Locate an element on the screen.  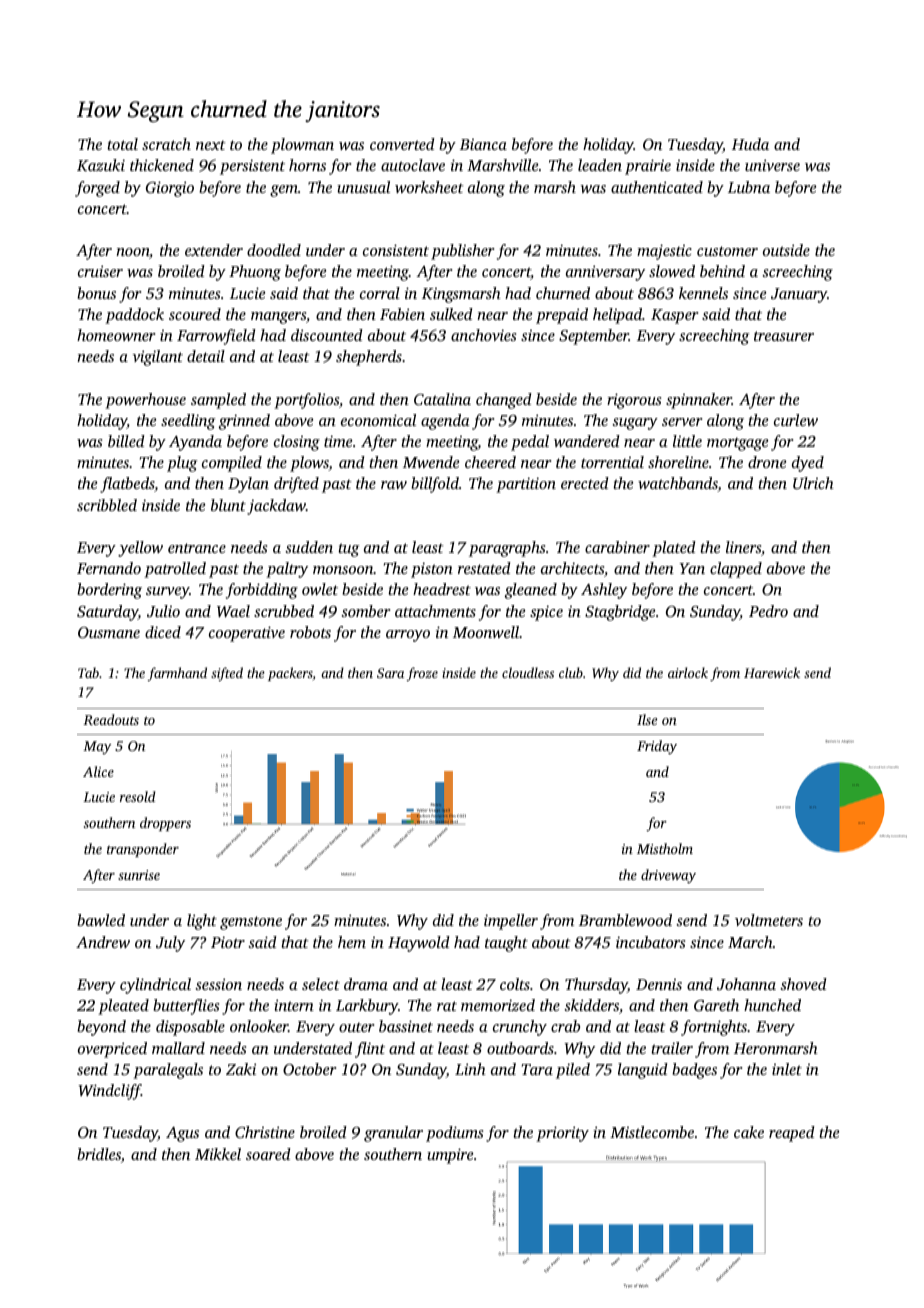
Huda is located at coordinates (750, 144).
